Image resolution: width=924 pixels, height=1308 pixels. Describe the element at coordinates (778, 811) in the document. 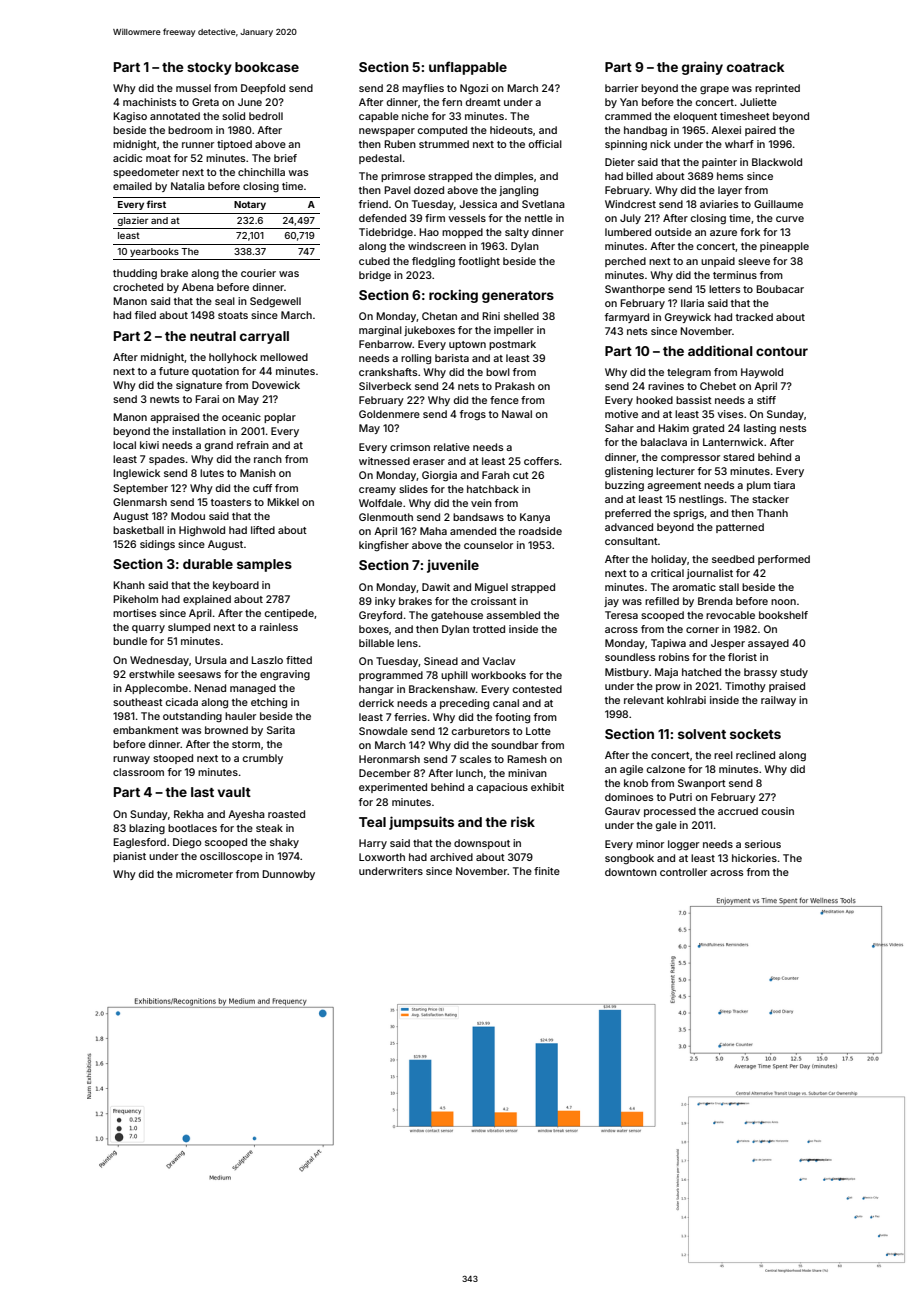

I see `cousin` at that location.
